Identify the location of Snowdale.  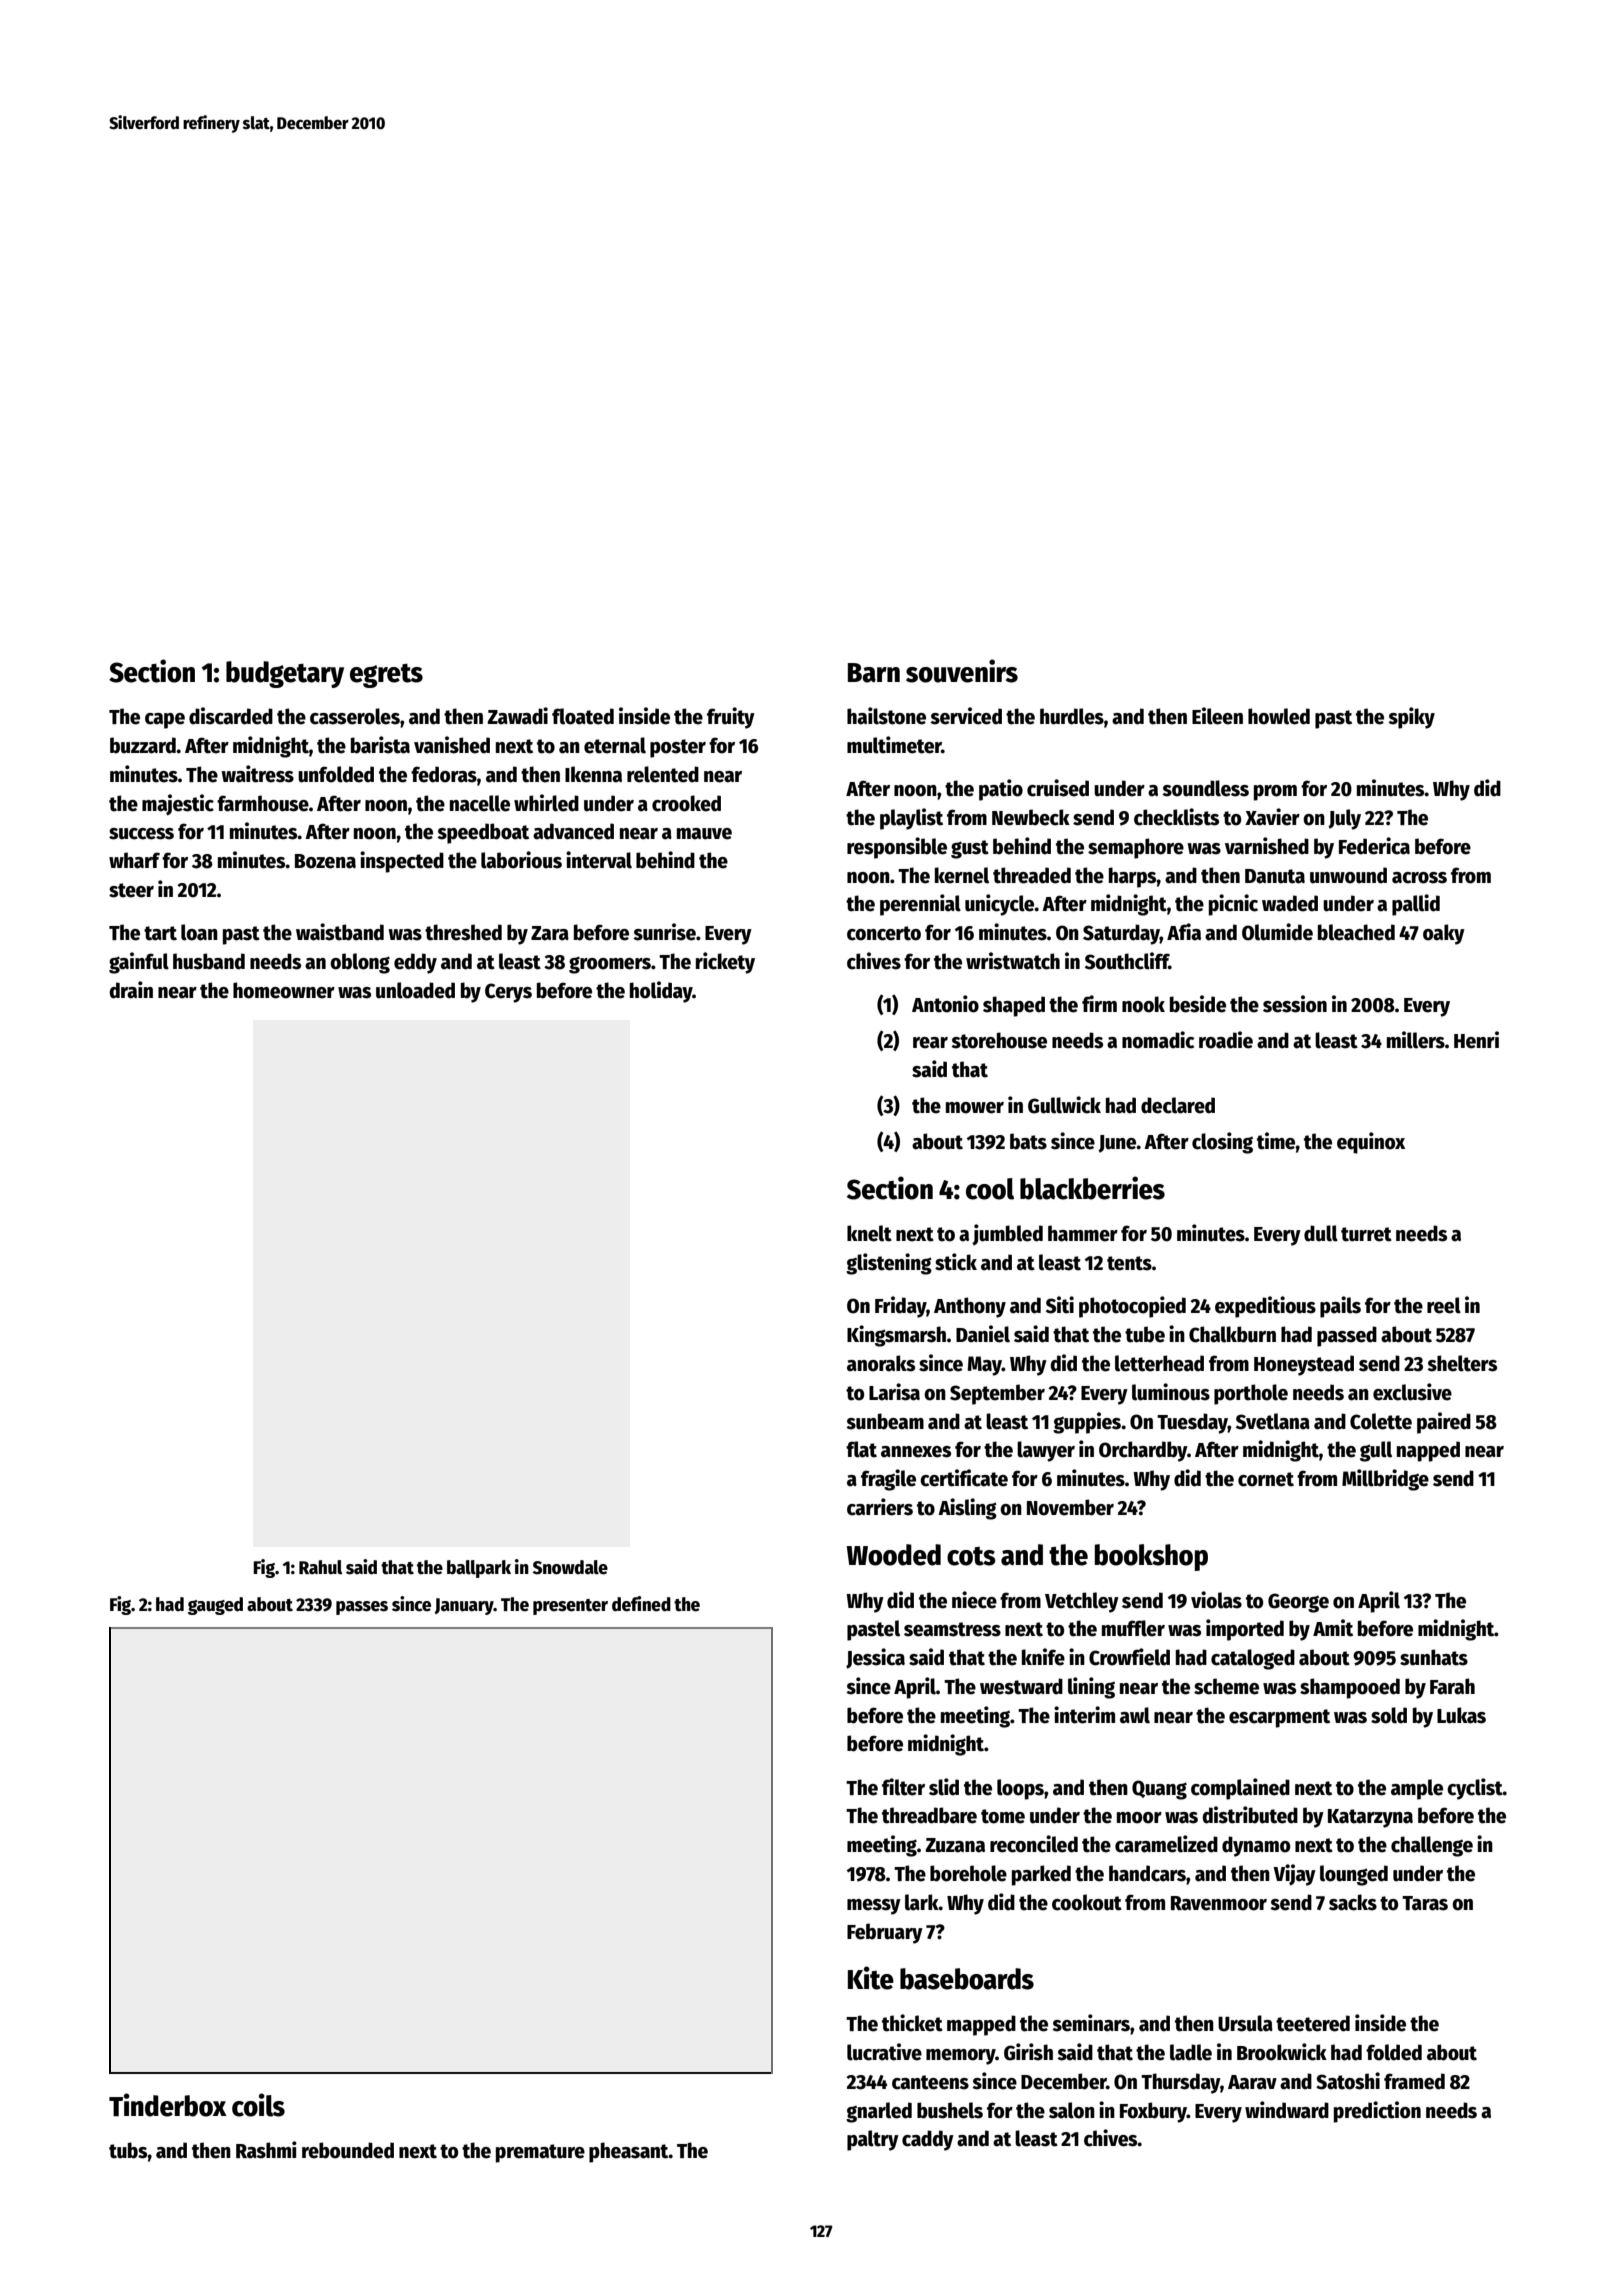
(570, 1567).
